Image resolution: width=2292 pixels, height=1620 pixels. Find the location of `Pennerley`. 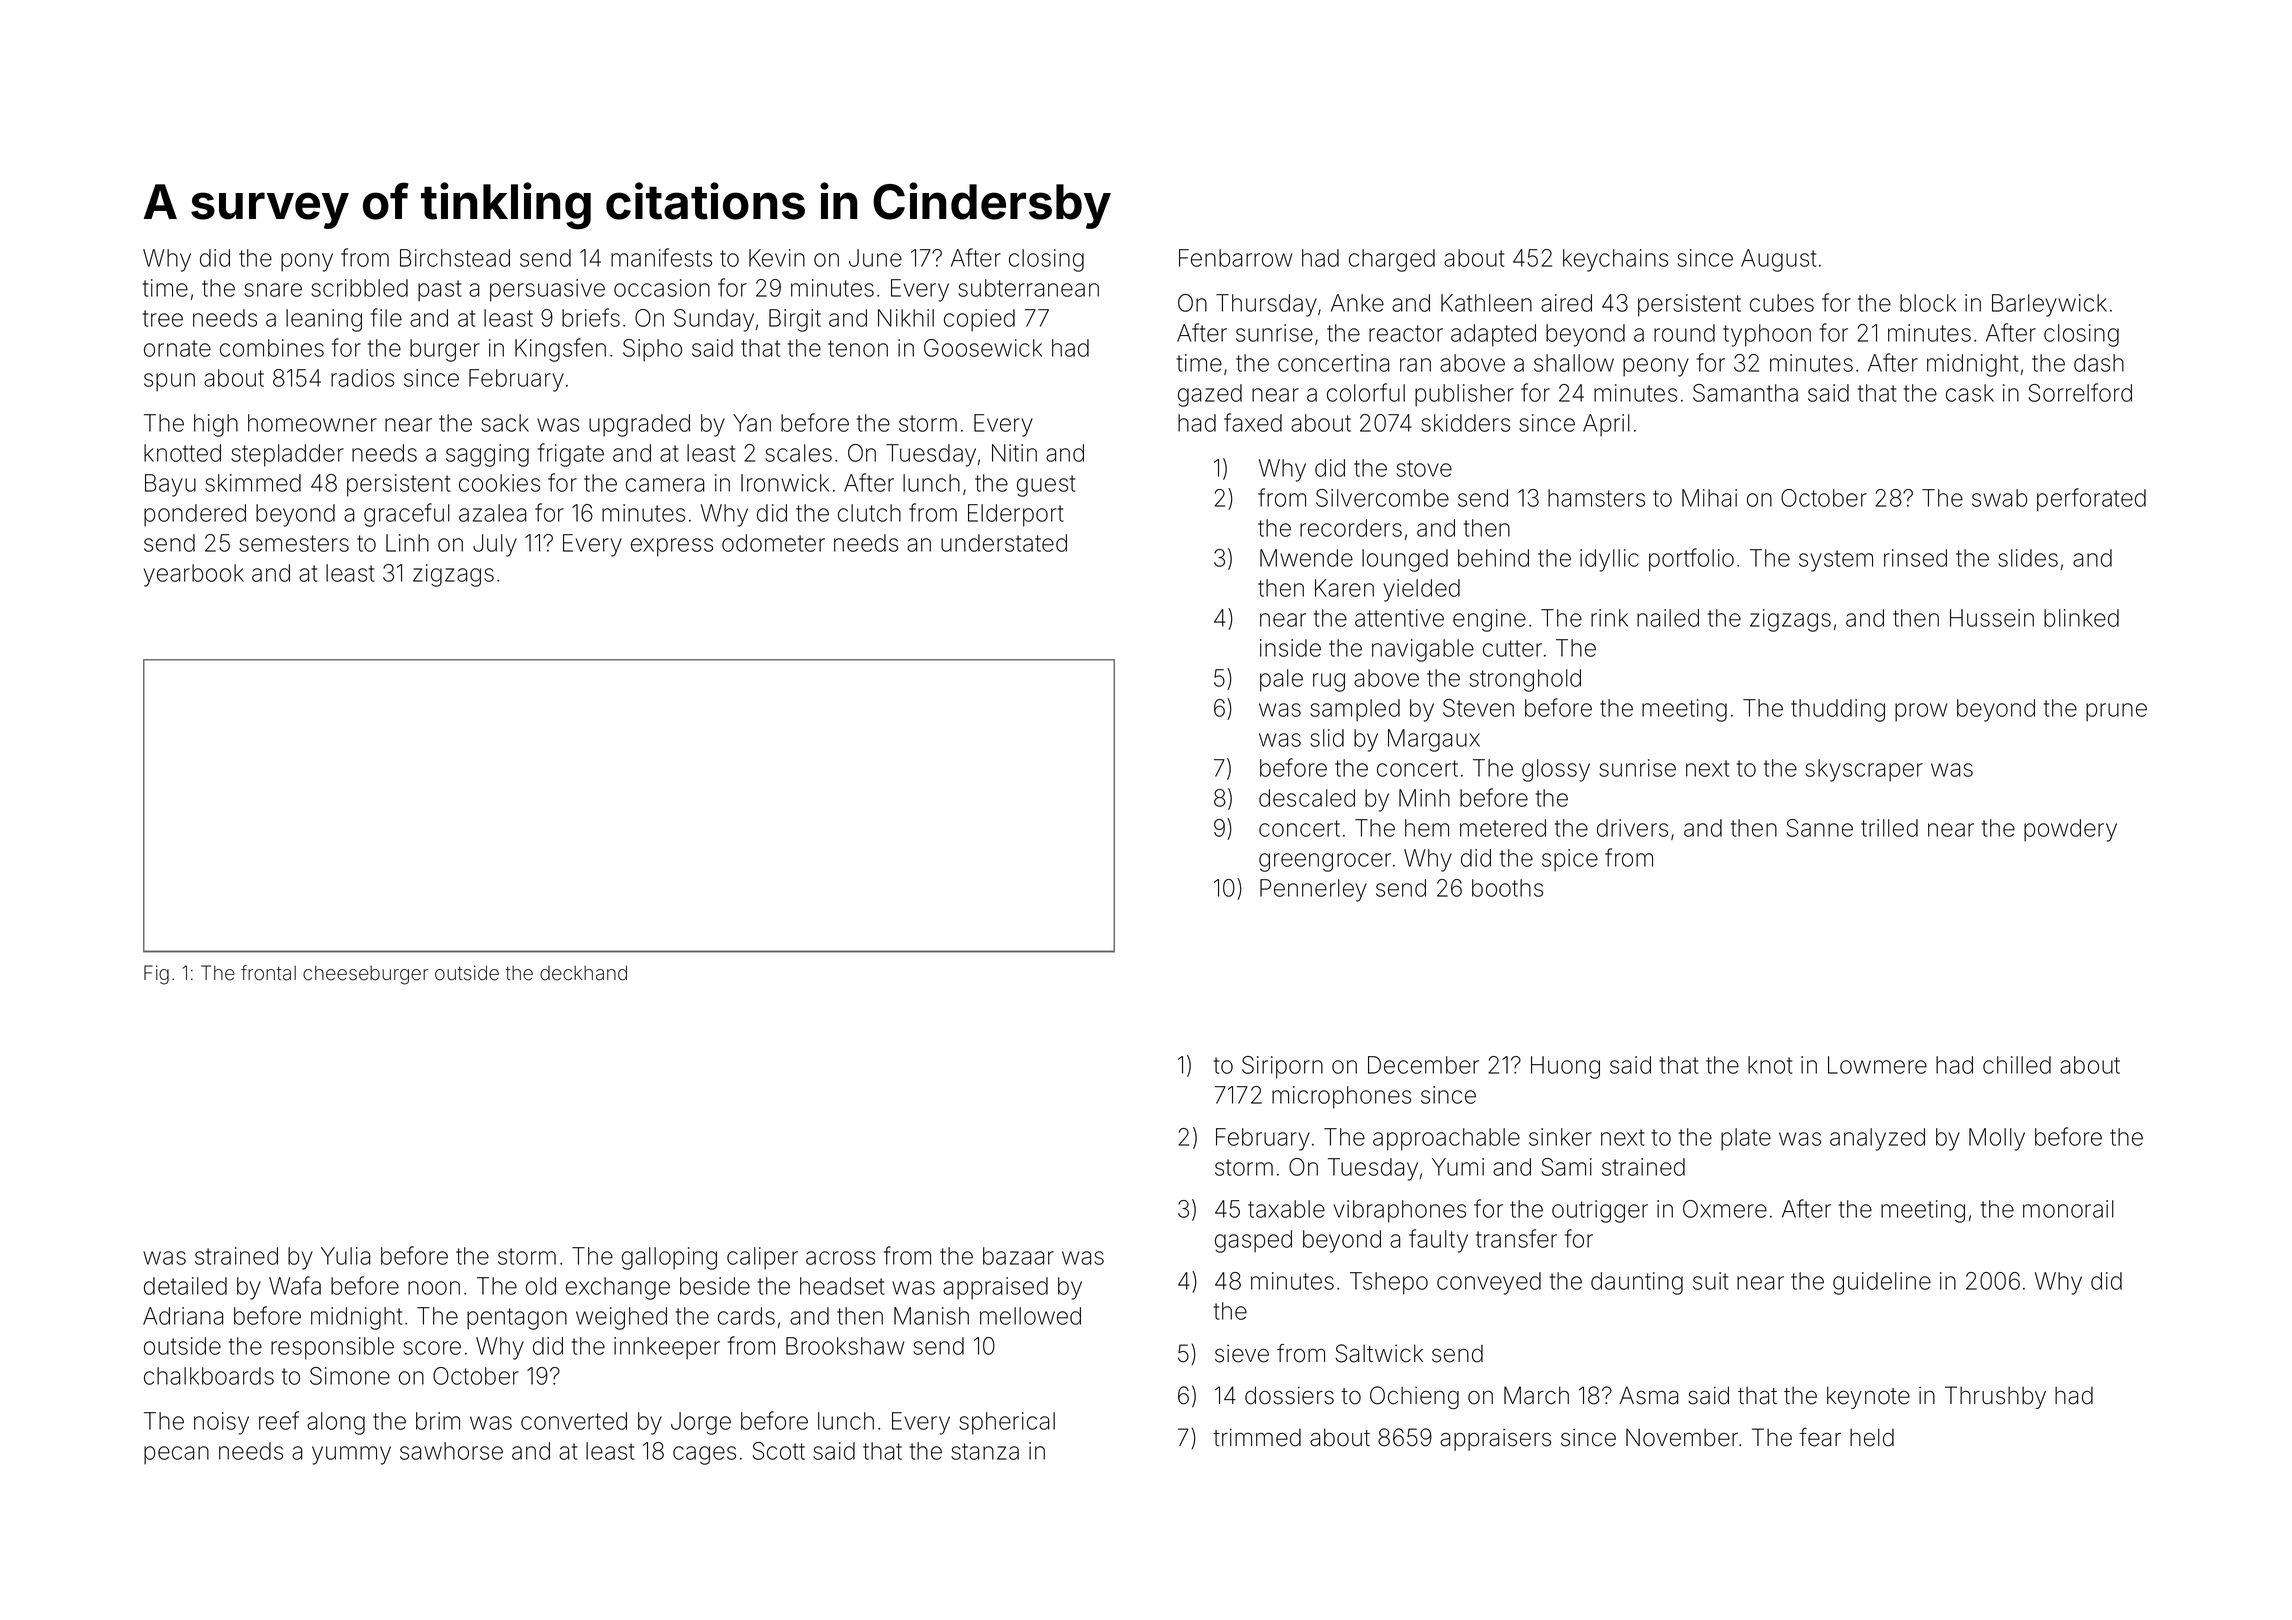

Pennerley is located at coordinates (1313, 890).
